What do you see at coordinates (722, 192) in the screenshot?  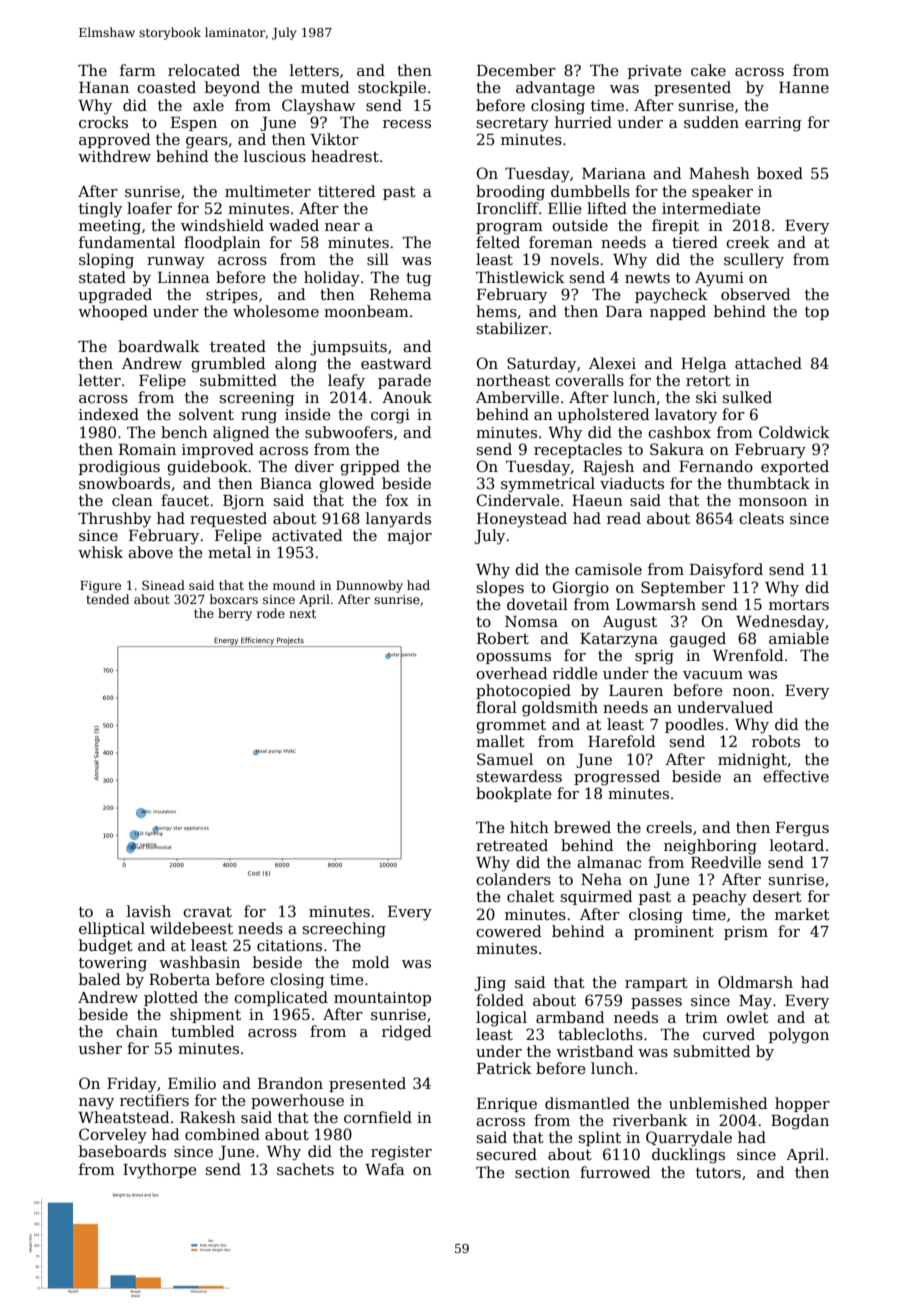 I see `speaker` at bounding box center [722, 192].
